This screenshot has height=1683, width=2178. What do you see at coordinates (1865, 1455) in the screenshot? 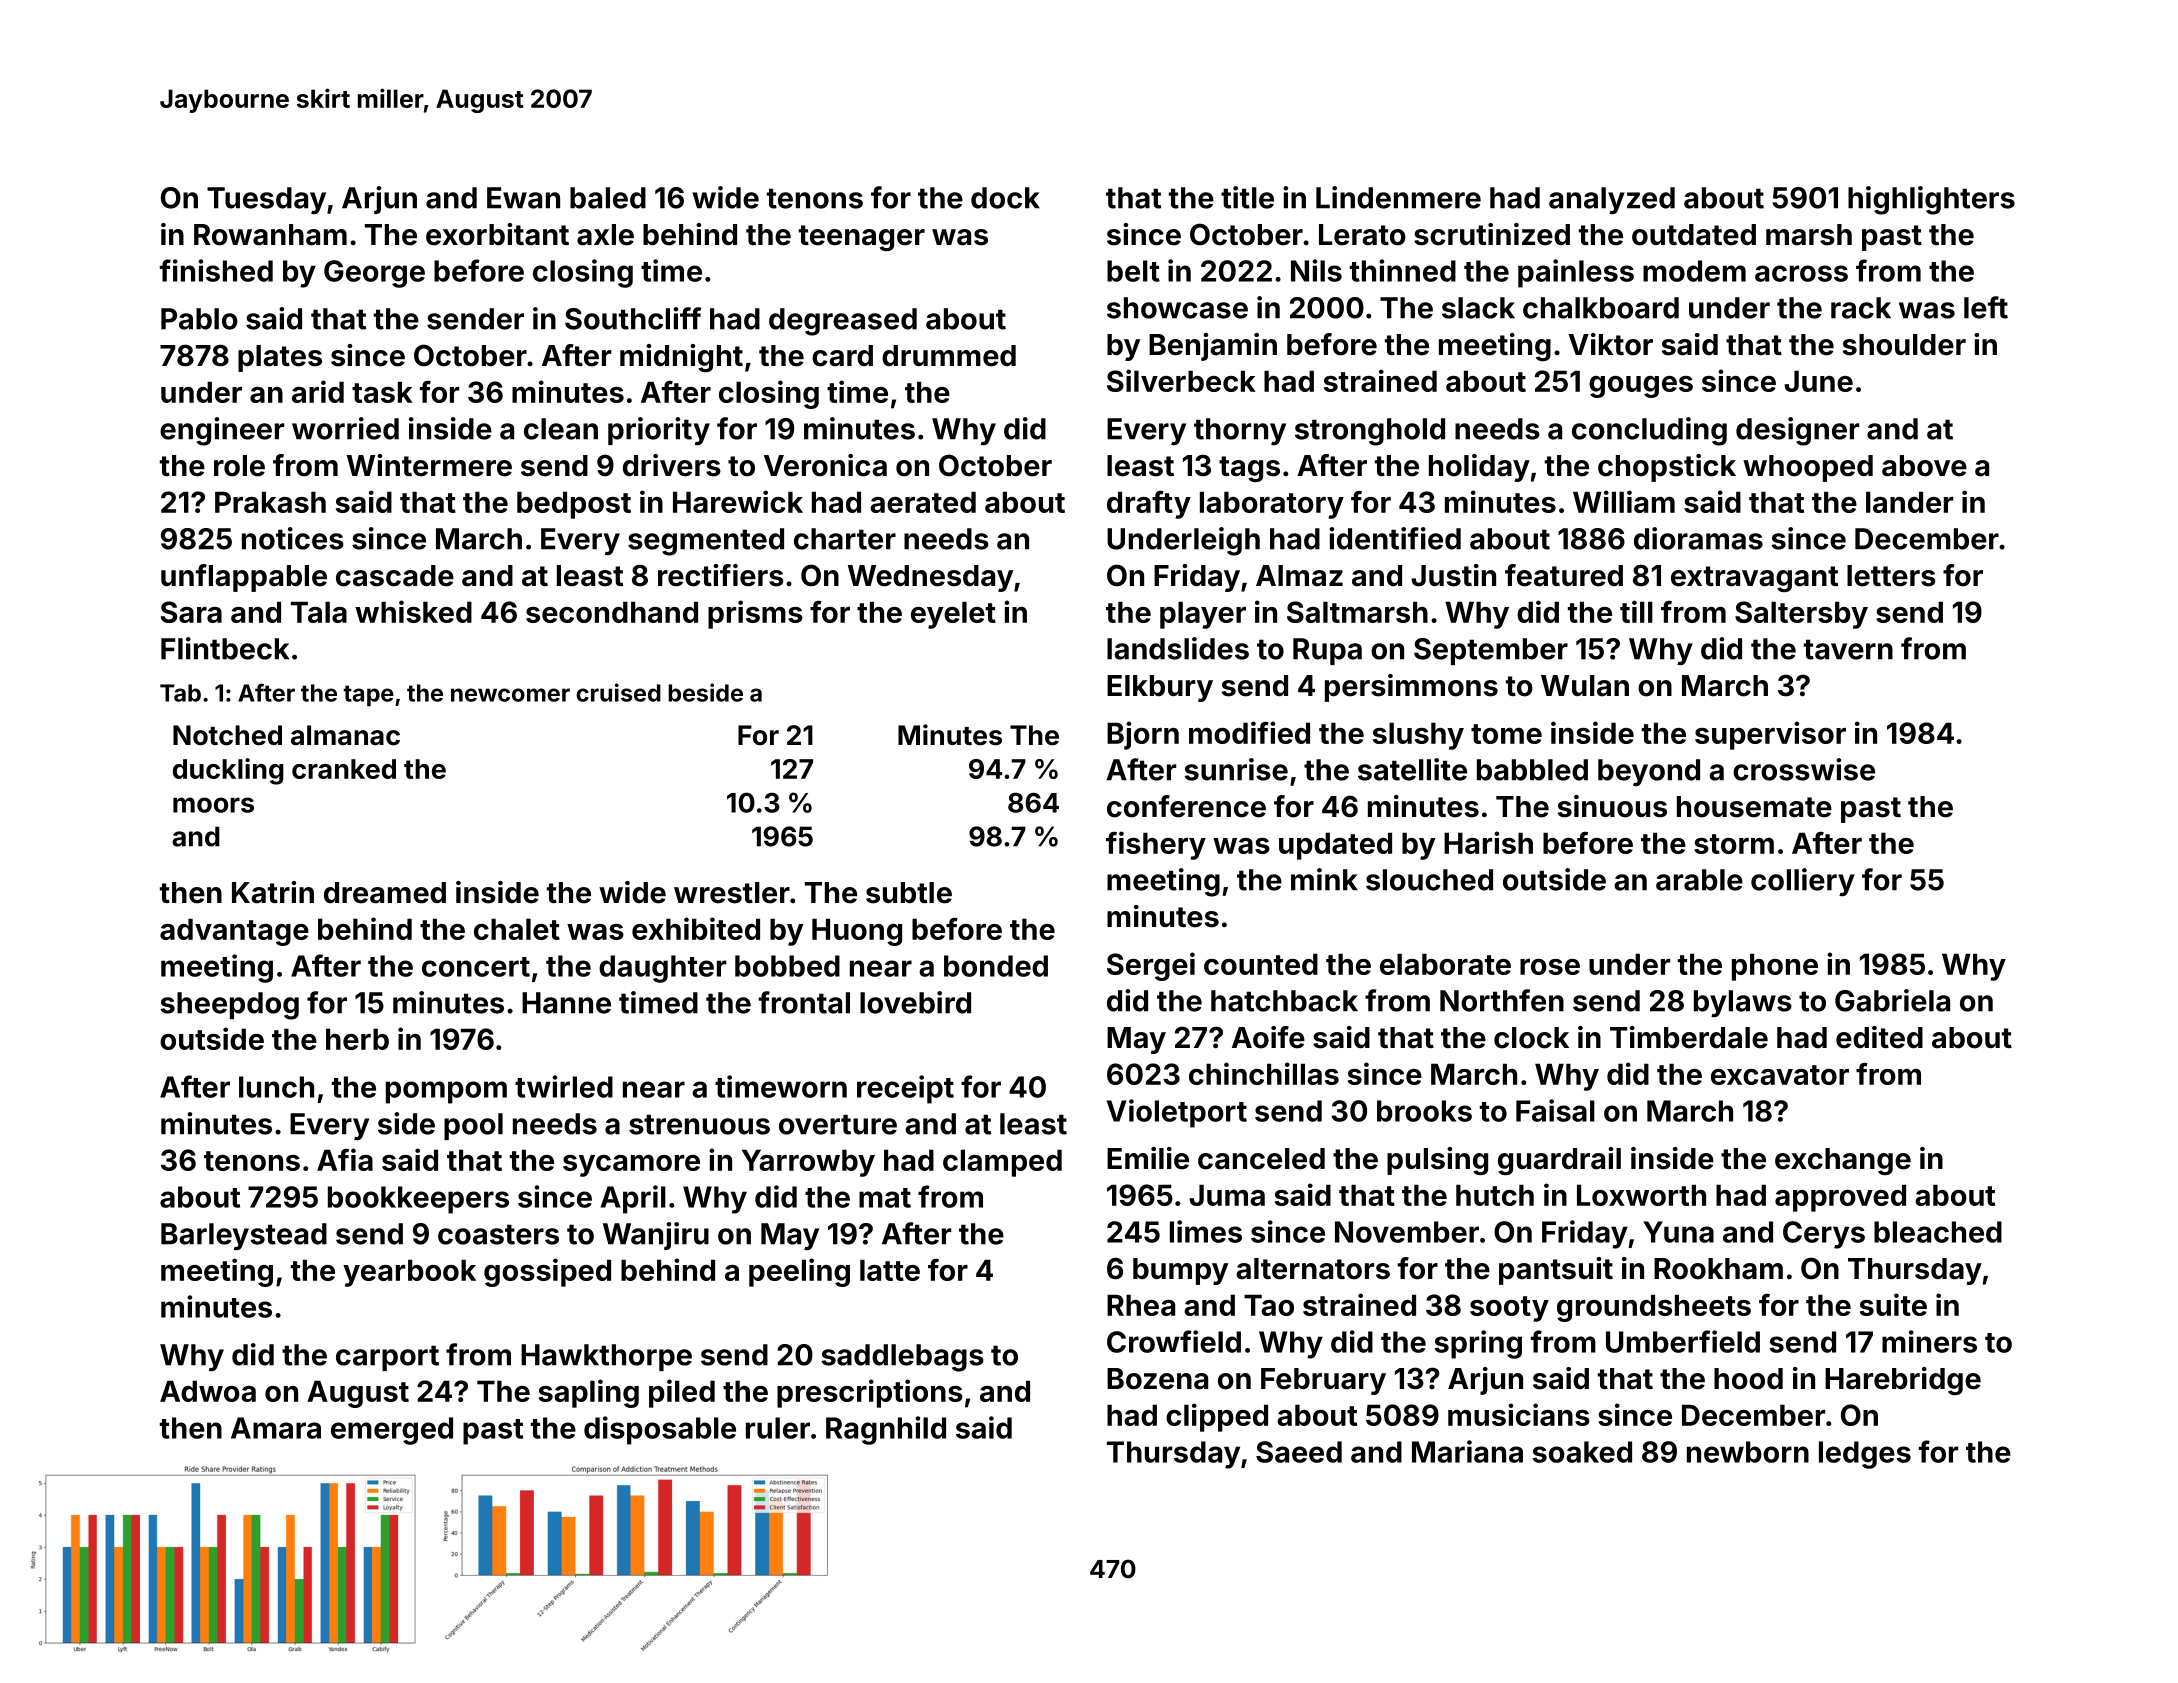
I see `ledges` at bounding box center [1865, 1455].
